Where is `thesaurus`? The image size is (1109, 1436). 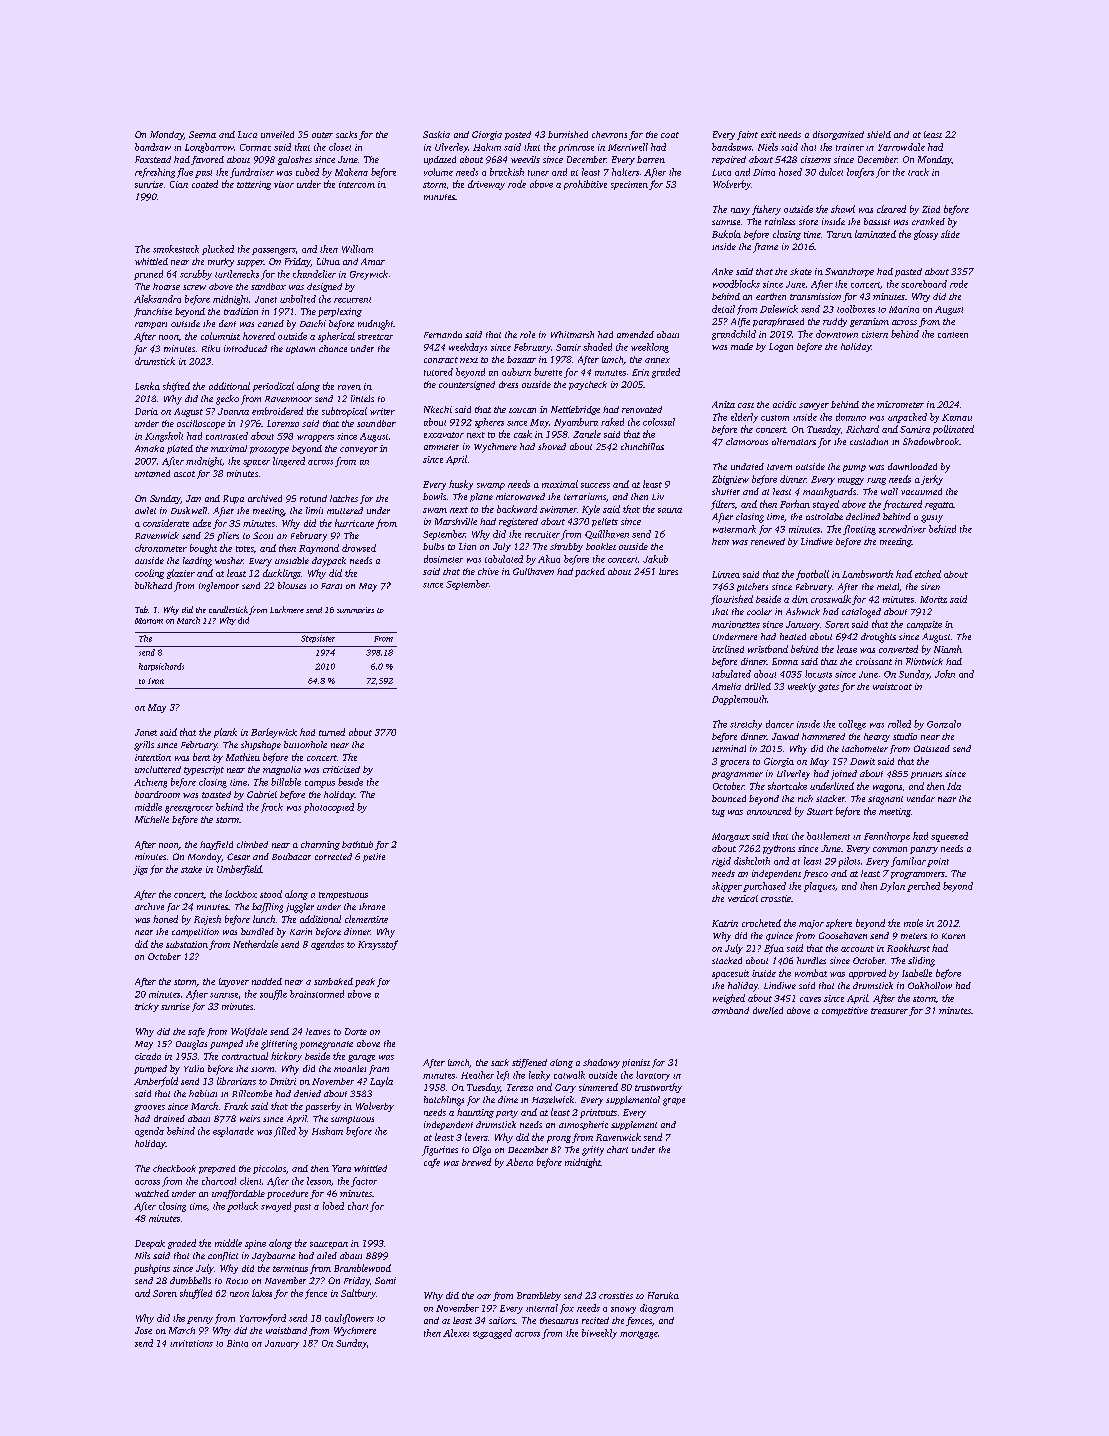
thesaurus is located at coordinates (559, 1320).
